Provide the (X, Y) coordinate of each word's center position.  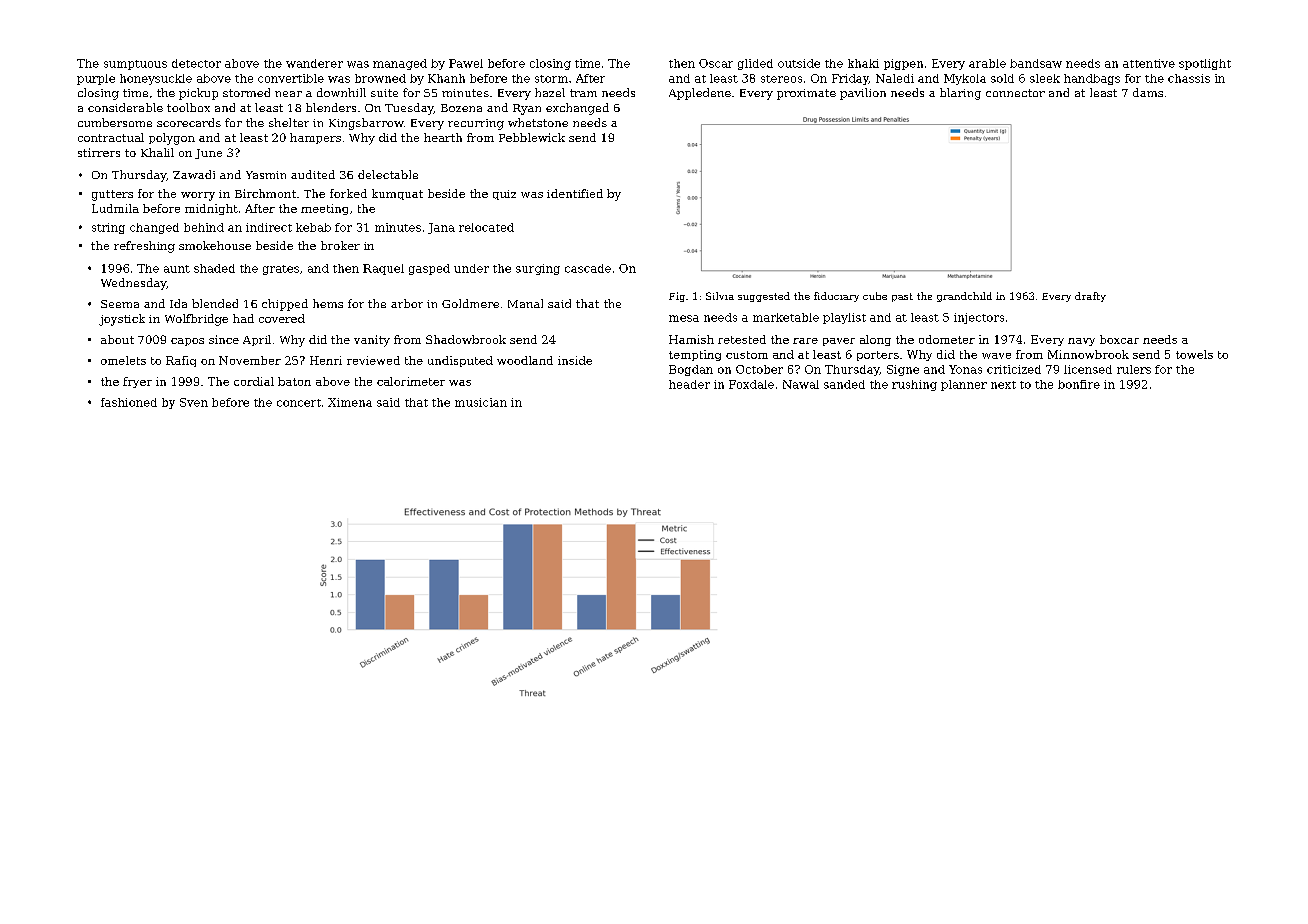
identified (575, 193)
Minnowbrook (1088, 354)
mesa (684, 318)
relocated (486, 227)
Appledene (700, 94)
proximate (806, 94)
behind (204, 227)
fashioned (129, 402)
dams (1148, 92)
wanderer (314, 63)
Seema (120, 304)
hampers (315, 138)
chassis (1189, 78)
